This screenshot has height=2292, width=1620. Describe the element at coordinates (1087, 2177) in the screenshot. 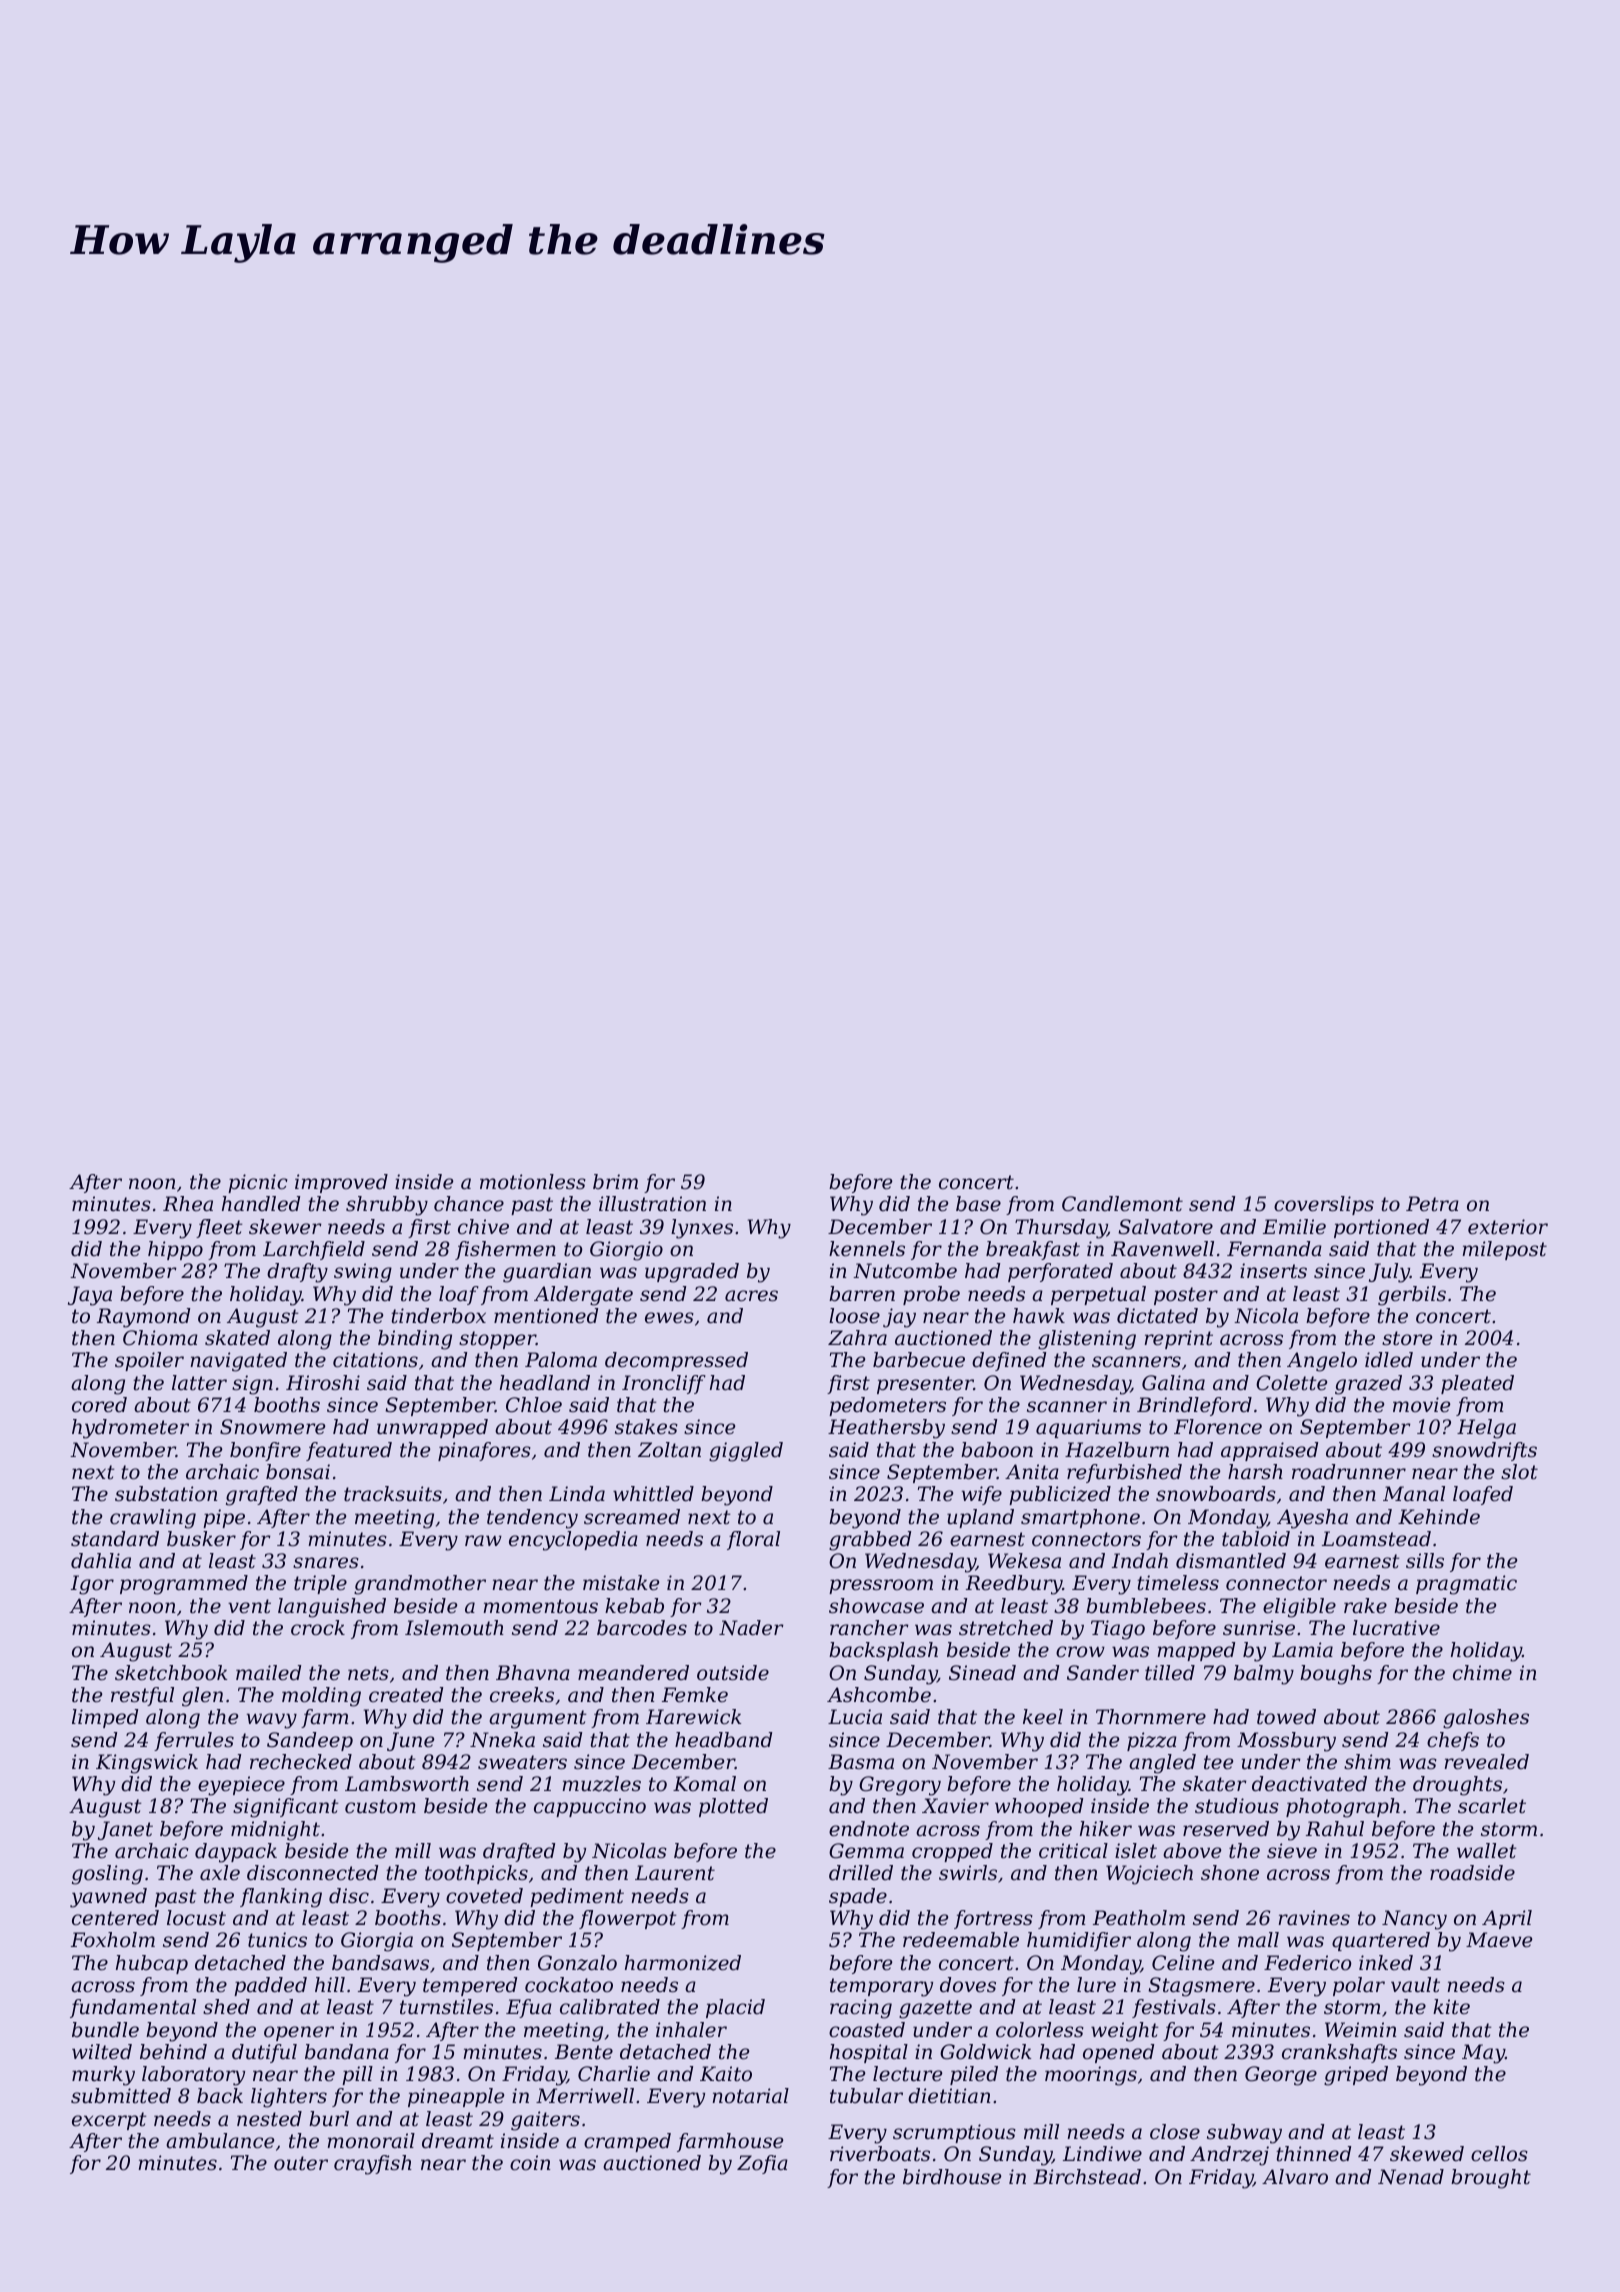

I see `Birchstead` at that location.
